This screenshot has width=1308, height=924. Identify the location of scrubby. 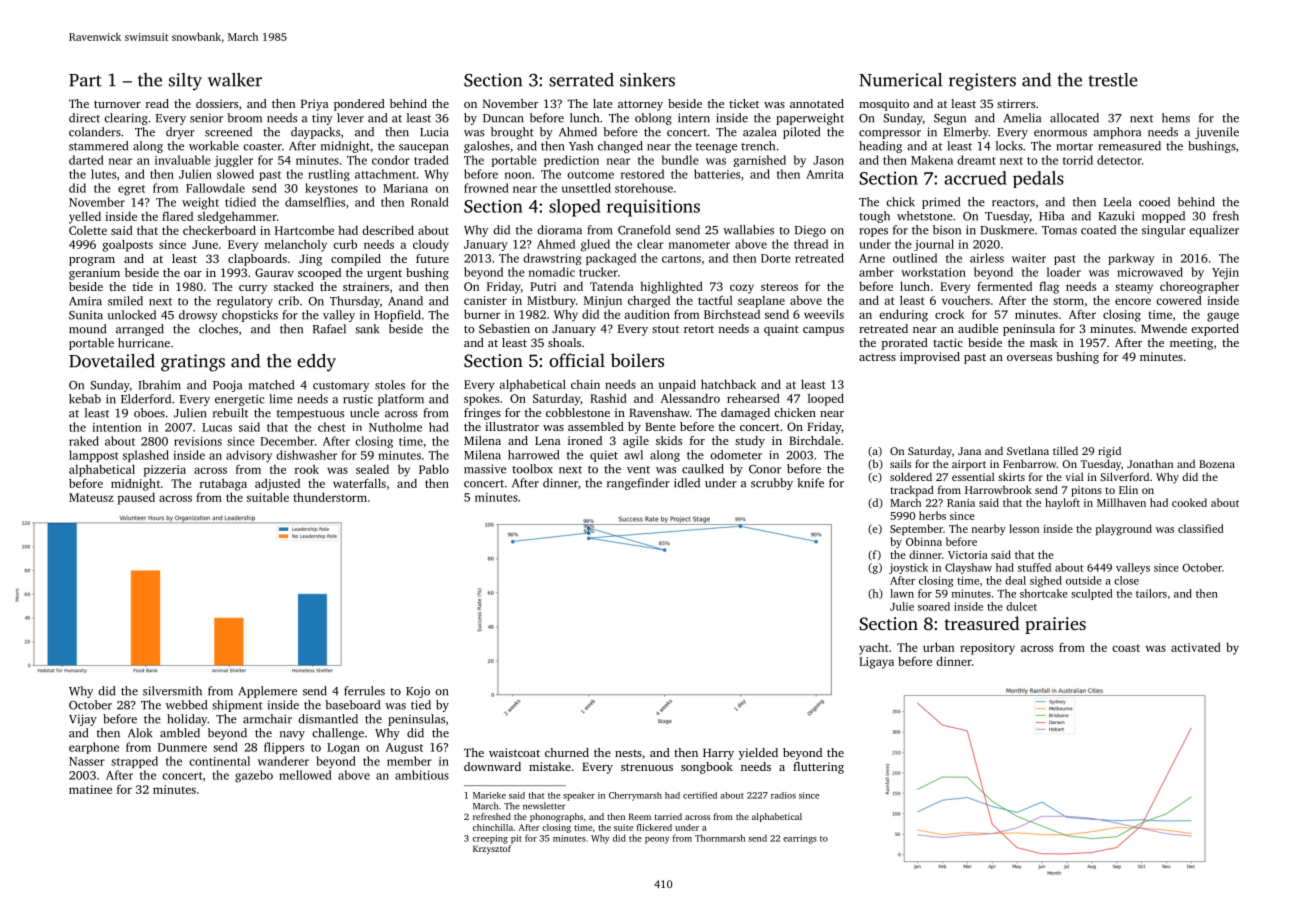
(772, 484).
